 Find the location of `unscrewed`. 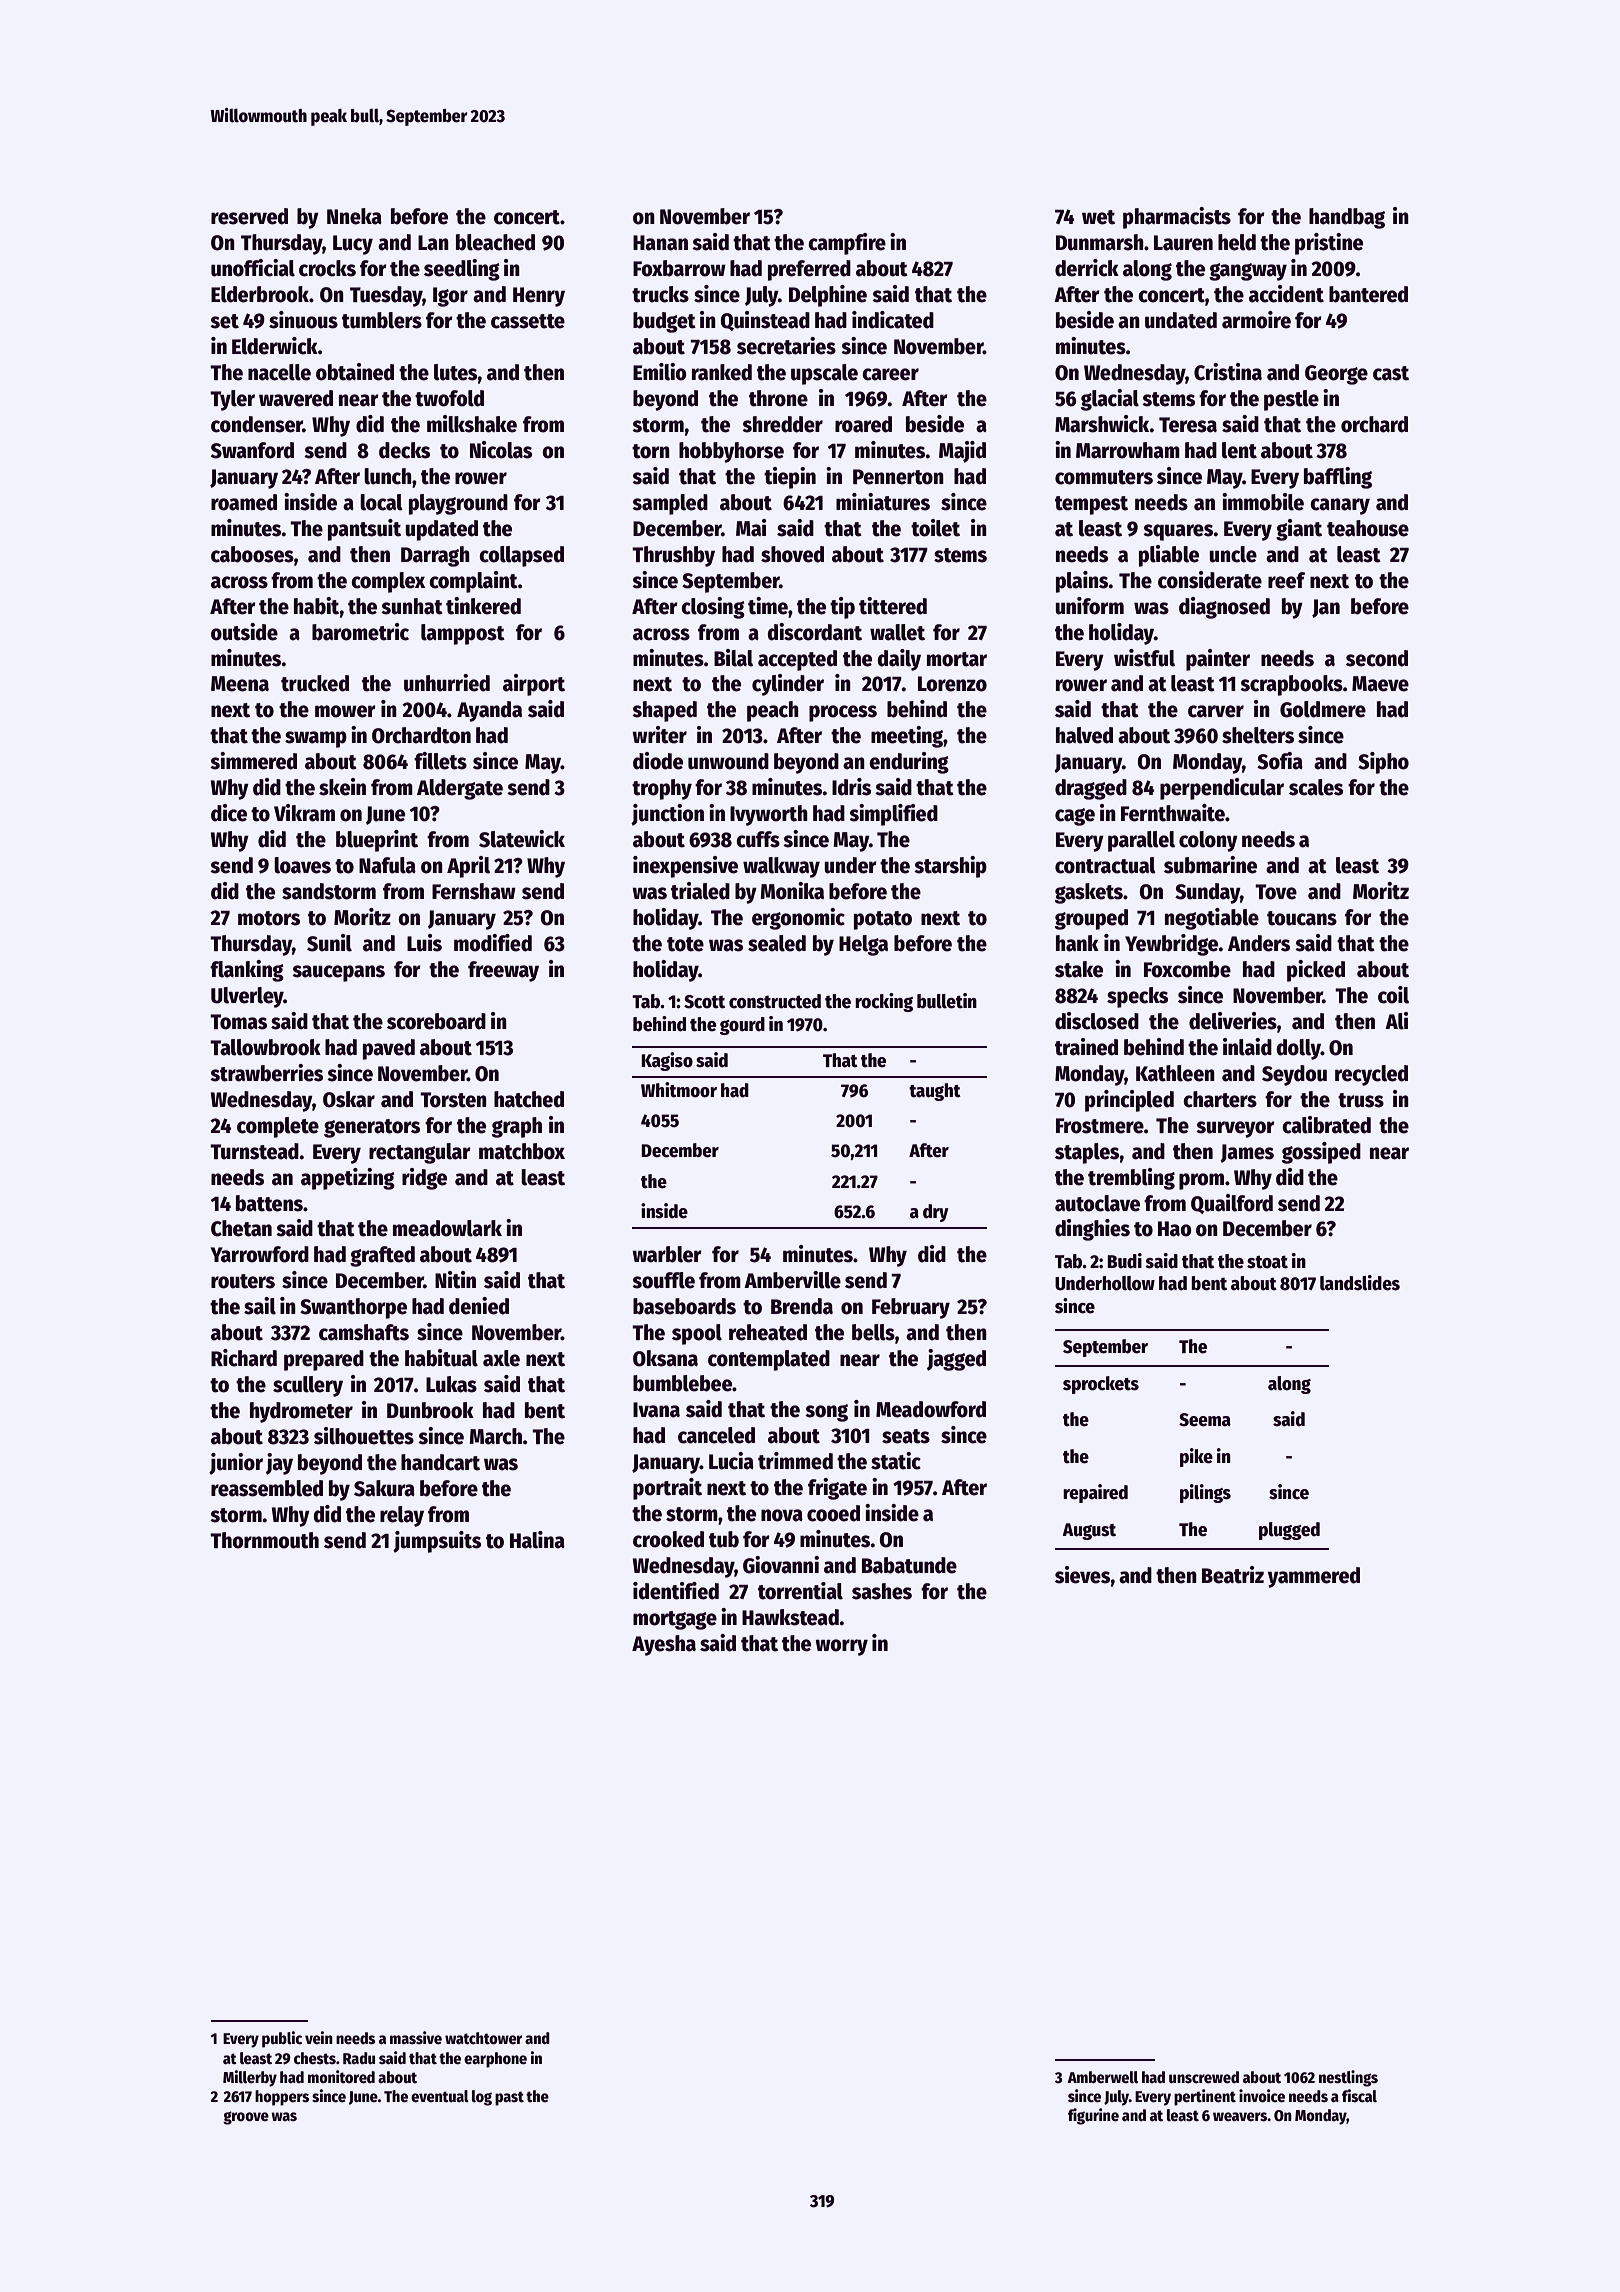

unscrewed is located at coordinates (1204, 2077).
